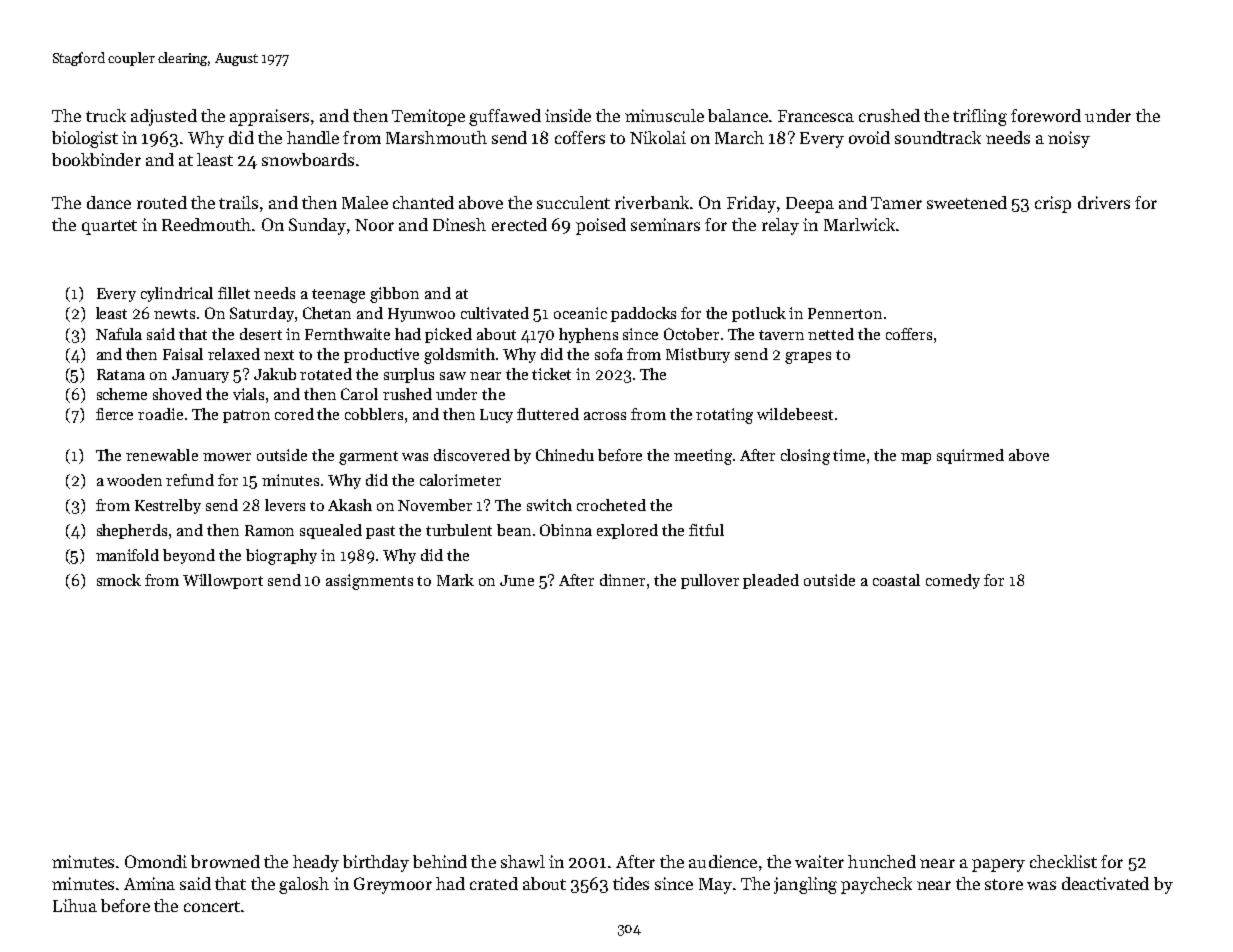  What do you see at coordinates (308, 159) in the screenshot?
I see `snowboards` at bounding box center [308, 159].
